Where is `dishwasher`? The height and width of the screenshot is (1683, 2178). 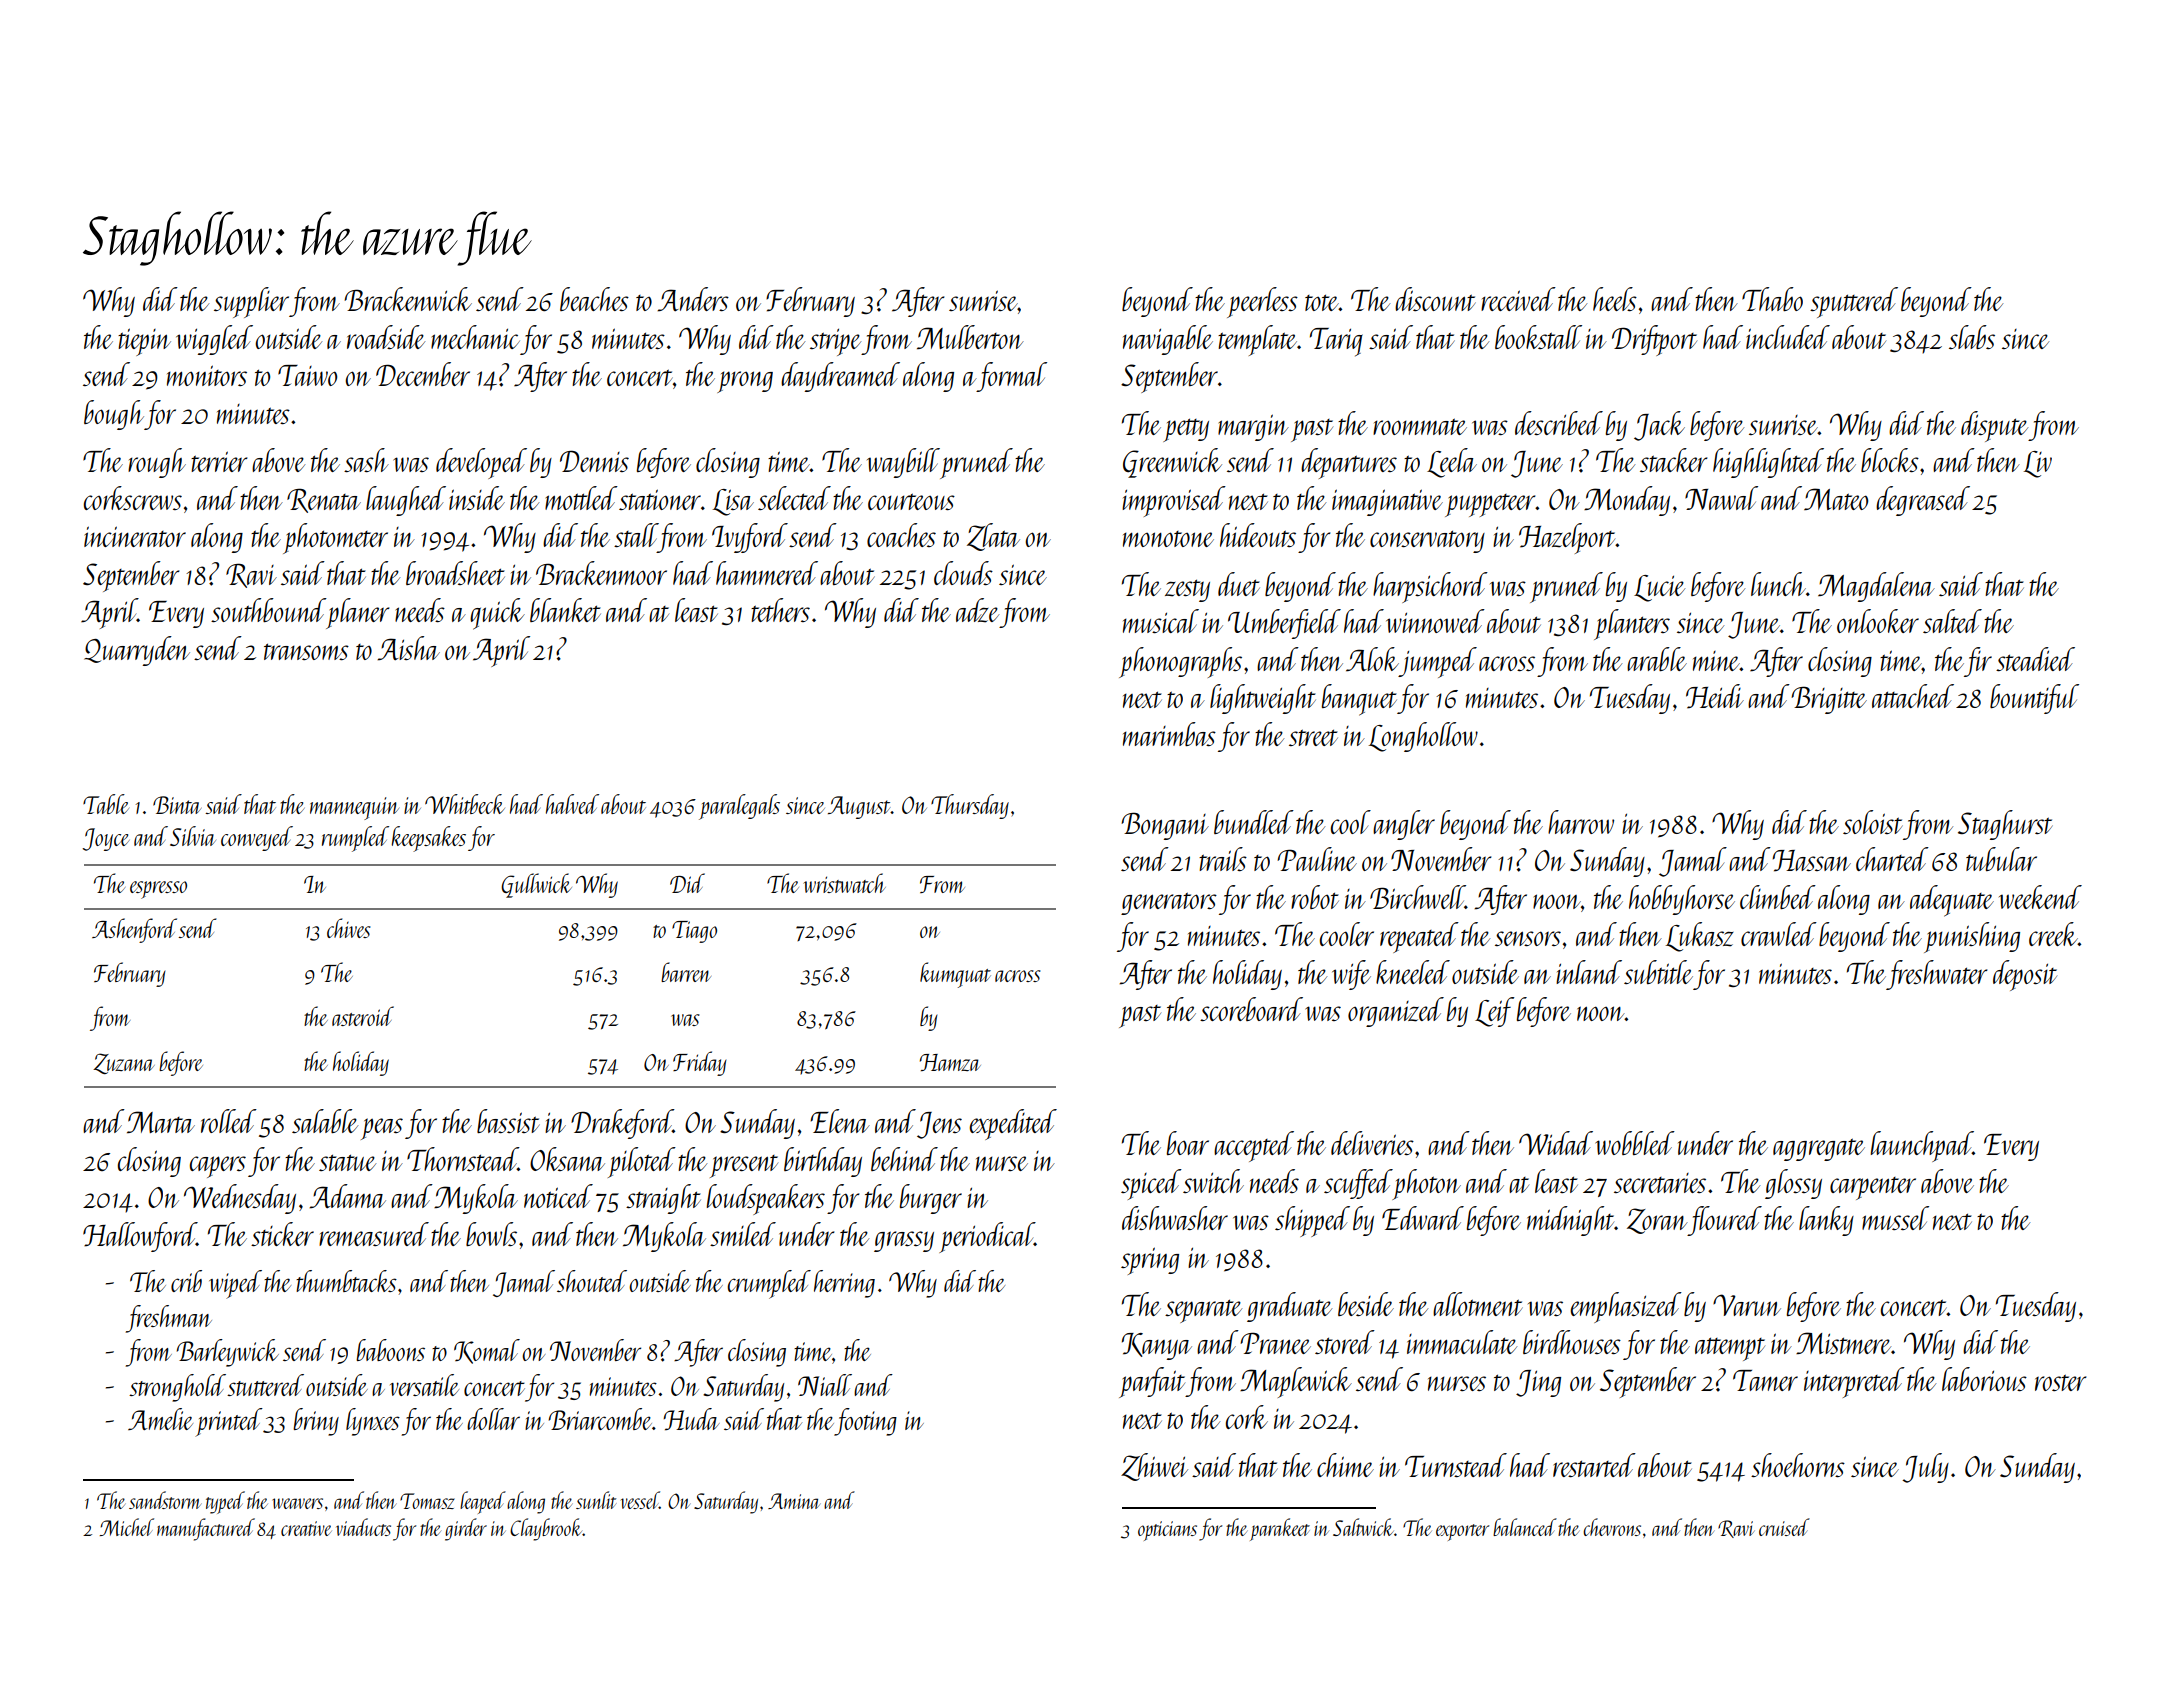
dishwasher is located at coordinates (1175, 1218).
